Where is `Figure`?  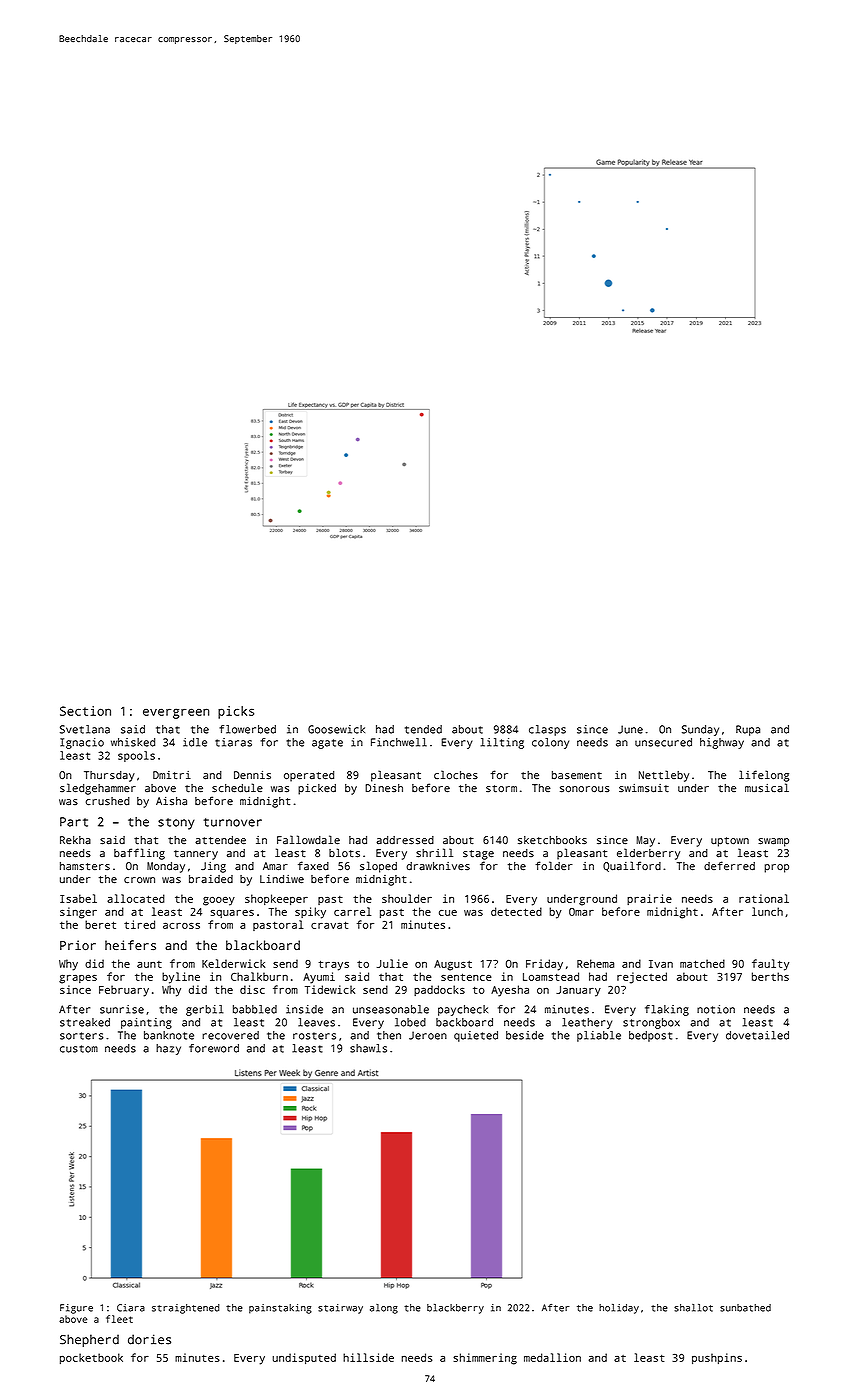
Figure is located at coordinates (76, 1309).
